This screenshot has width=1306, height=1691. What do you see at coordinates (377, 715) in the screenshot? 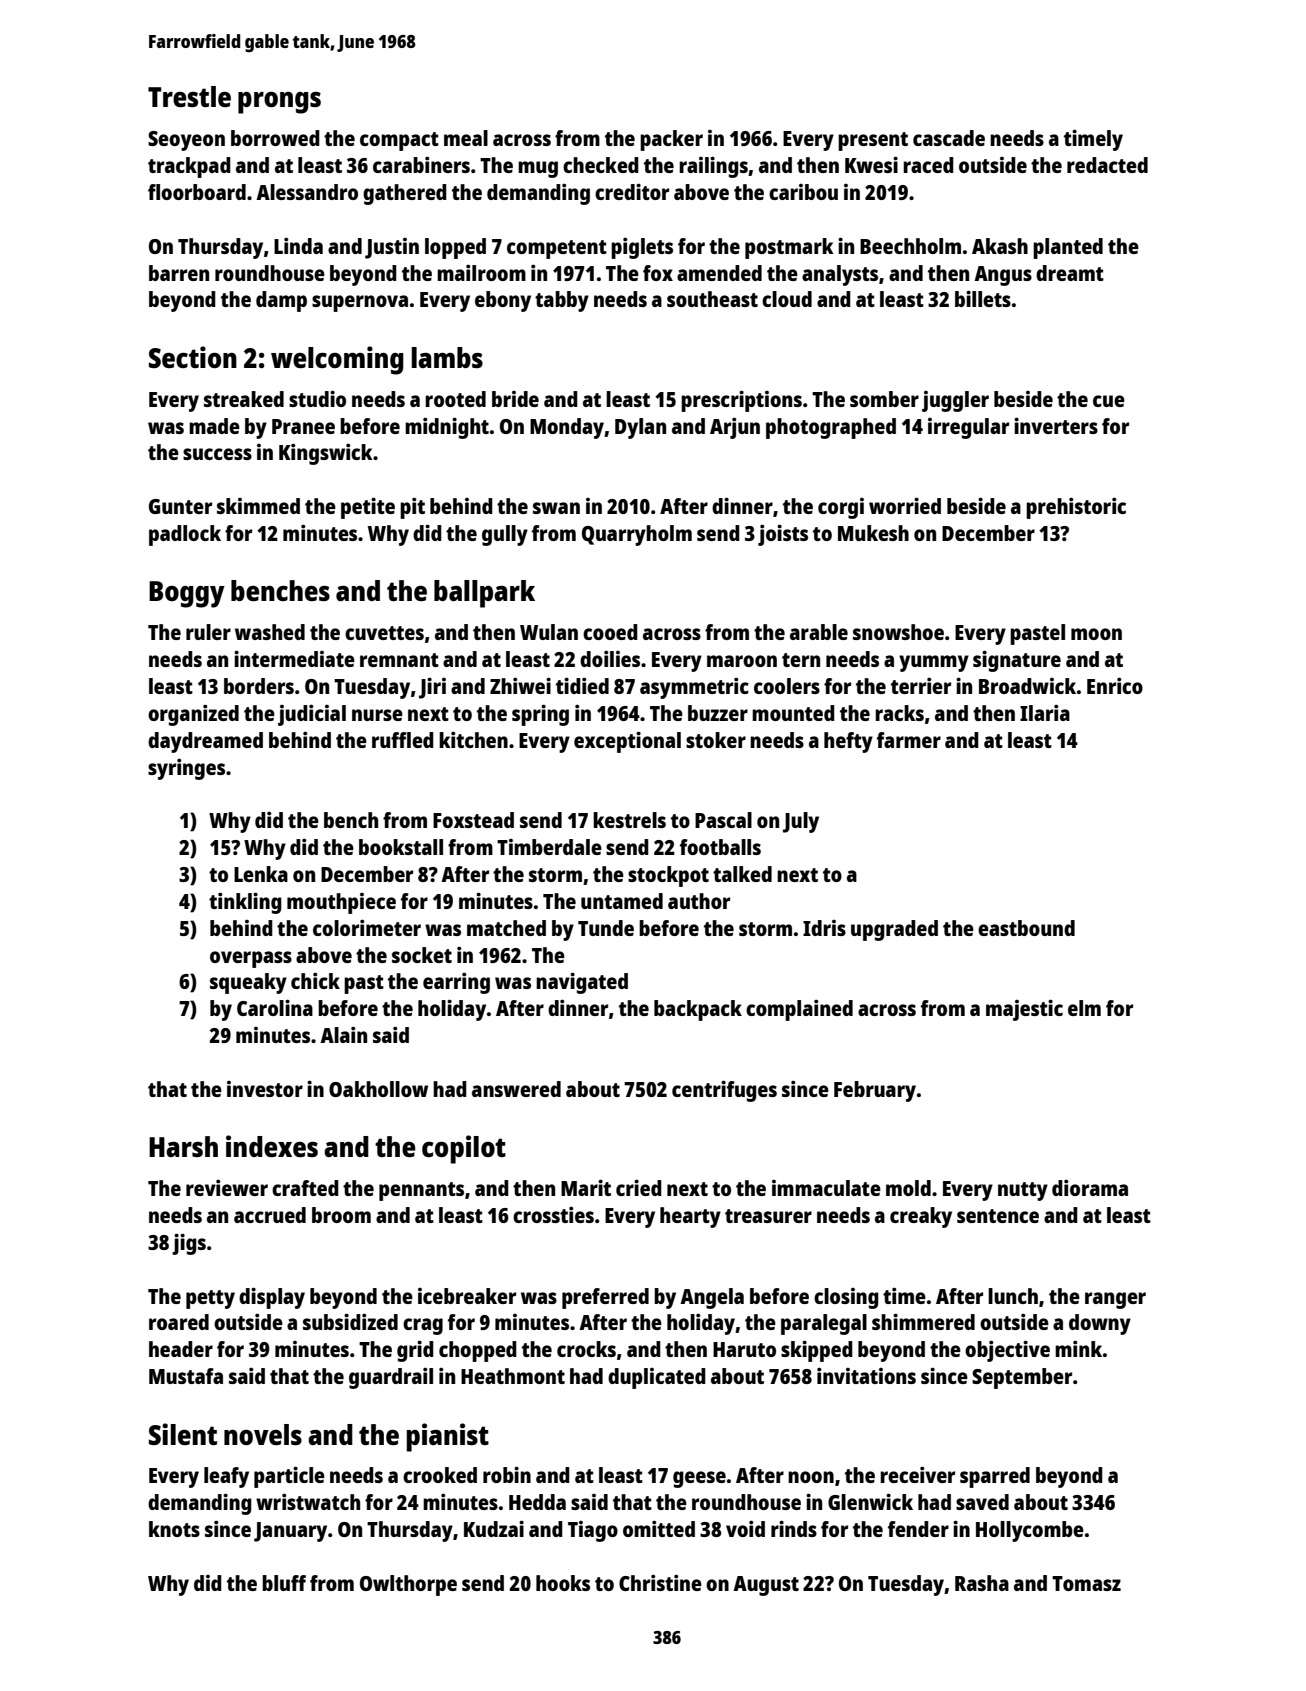
I see `nurse` at bounding box center [377, 715].
